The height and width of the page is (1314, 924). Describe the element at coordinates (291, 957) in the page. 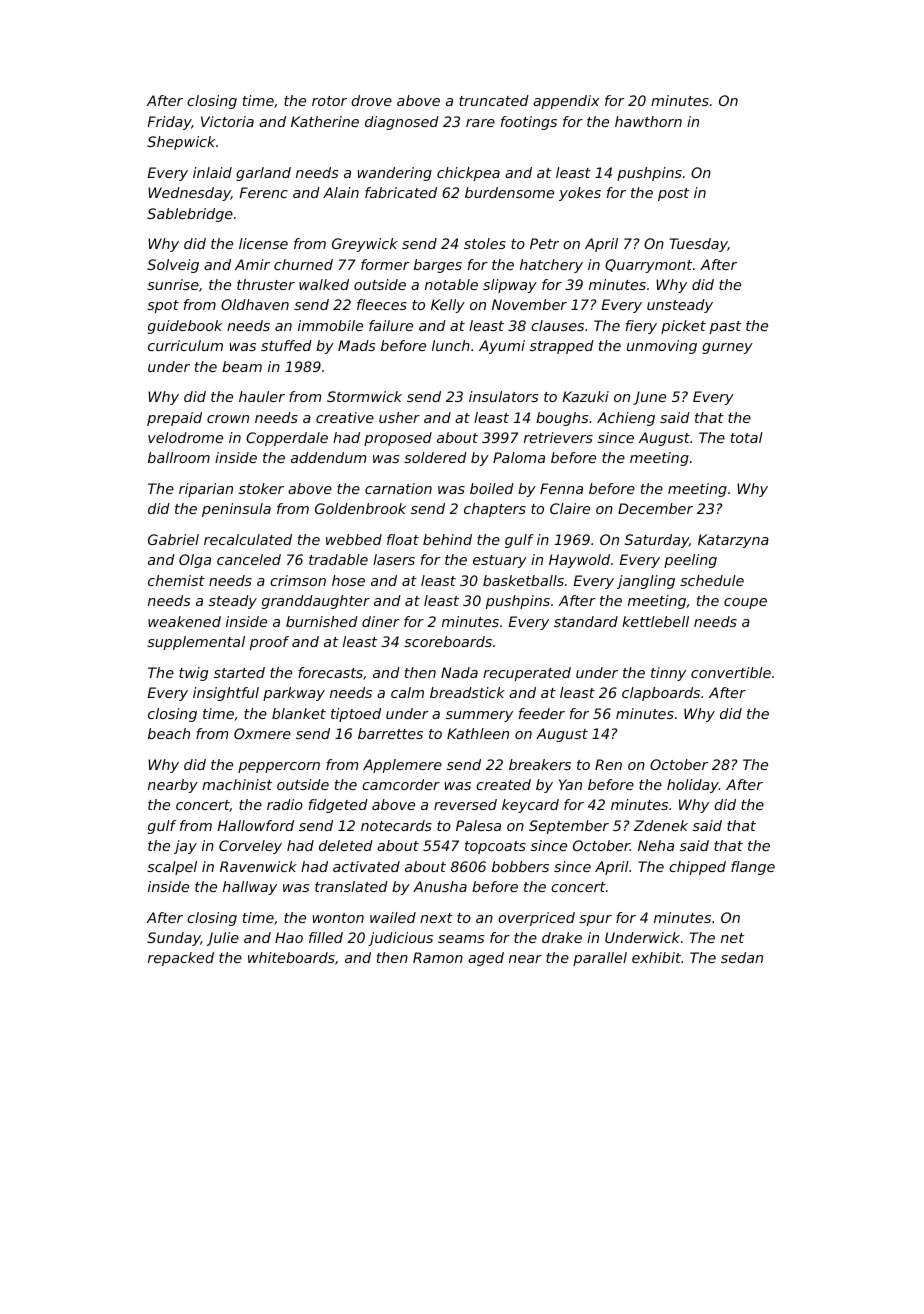

I see `whiteboards` at that location.
